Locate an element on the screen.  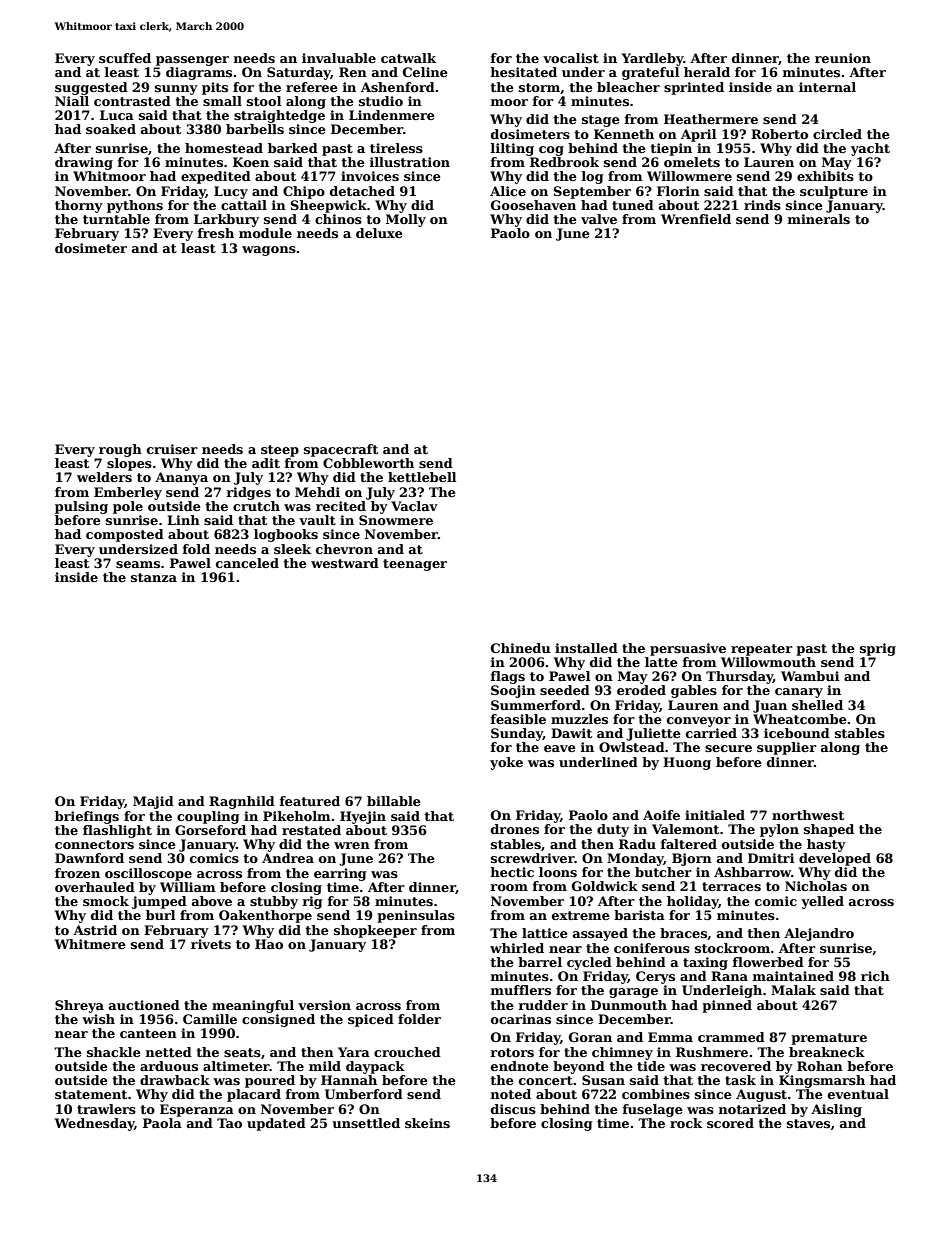
shelled is located at coordinates (817, 705).
